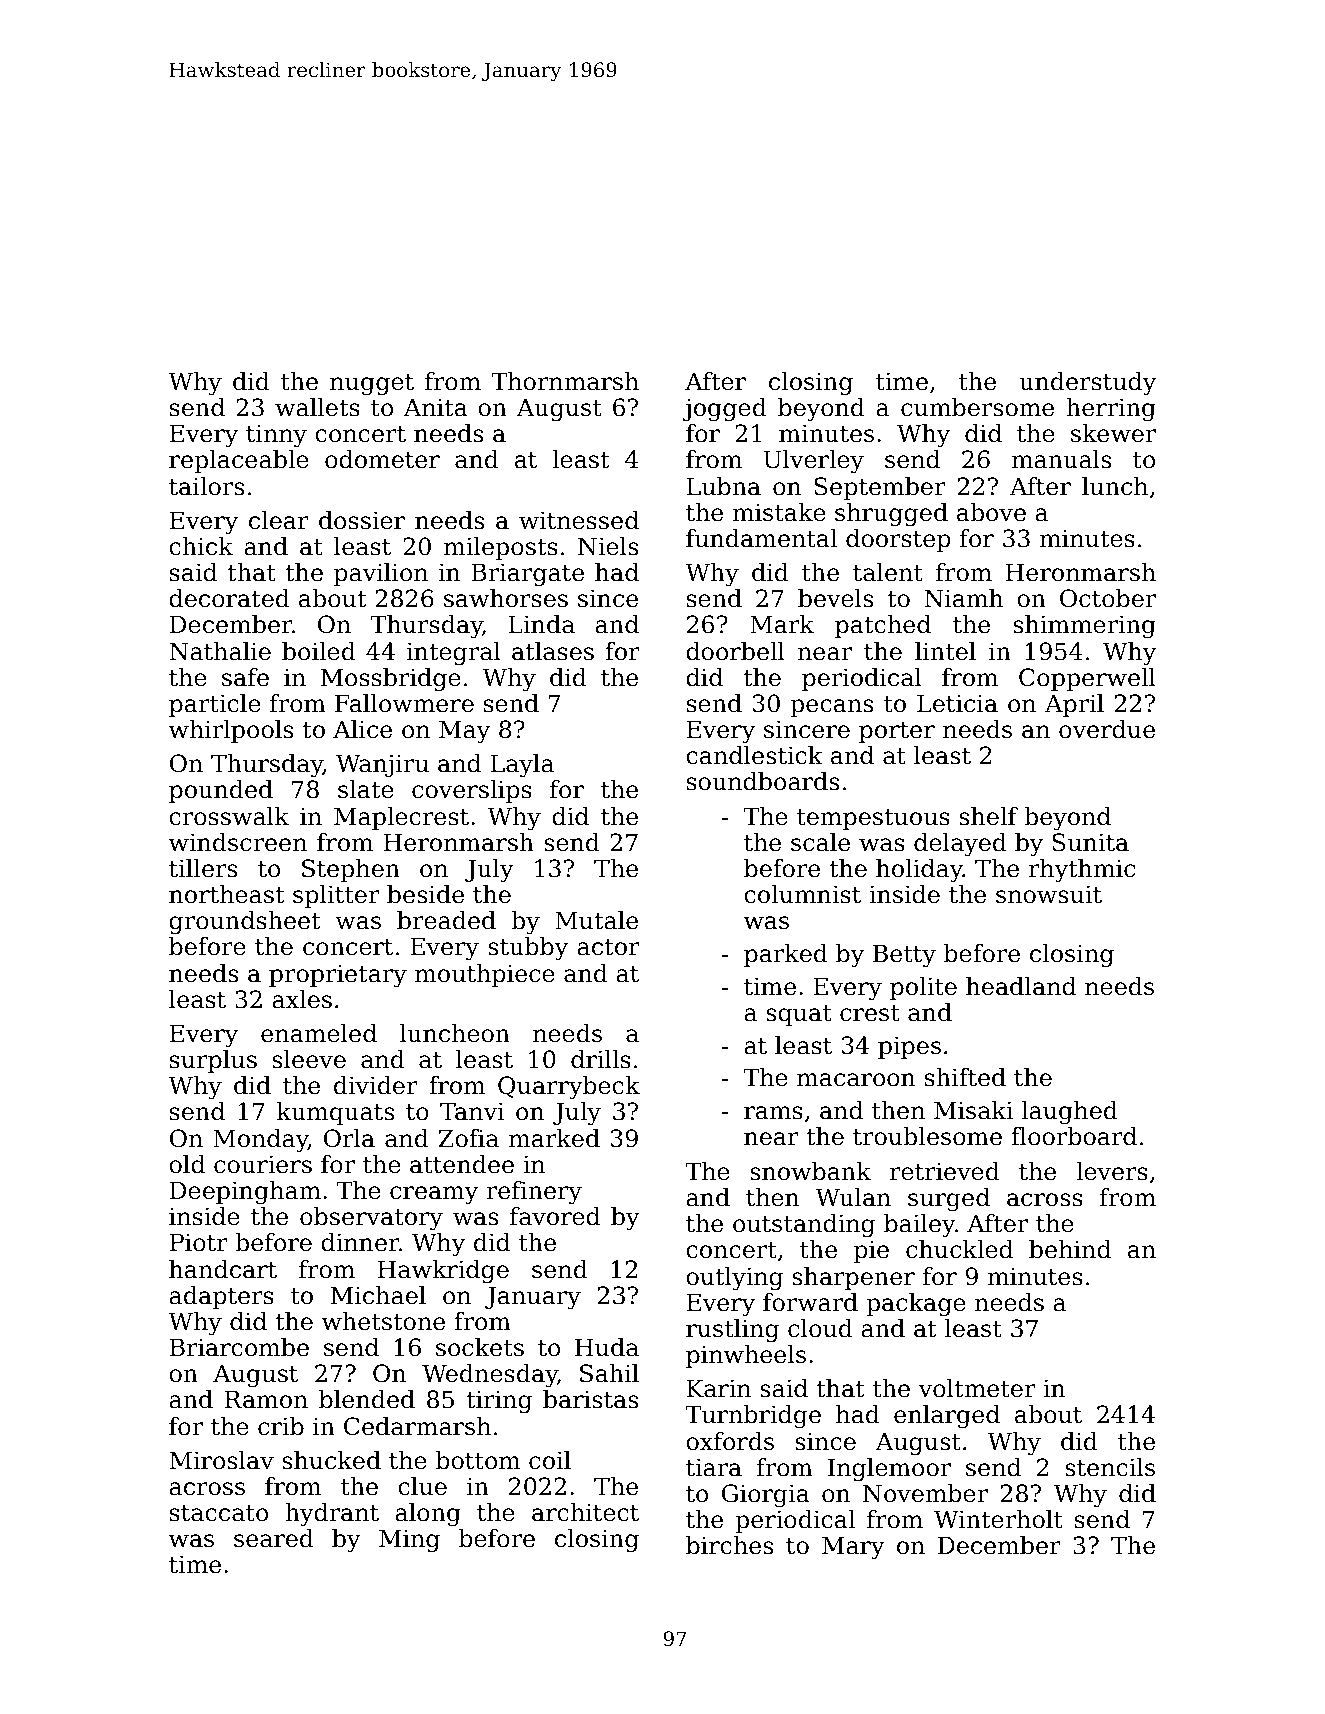 This screenshot has width=1325, height=1714. I want to click on groundsheet, so click(245, 923).
